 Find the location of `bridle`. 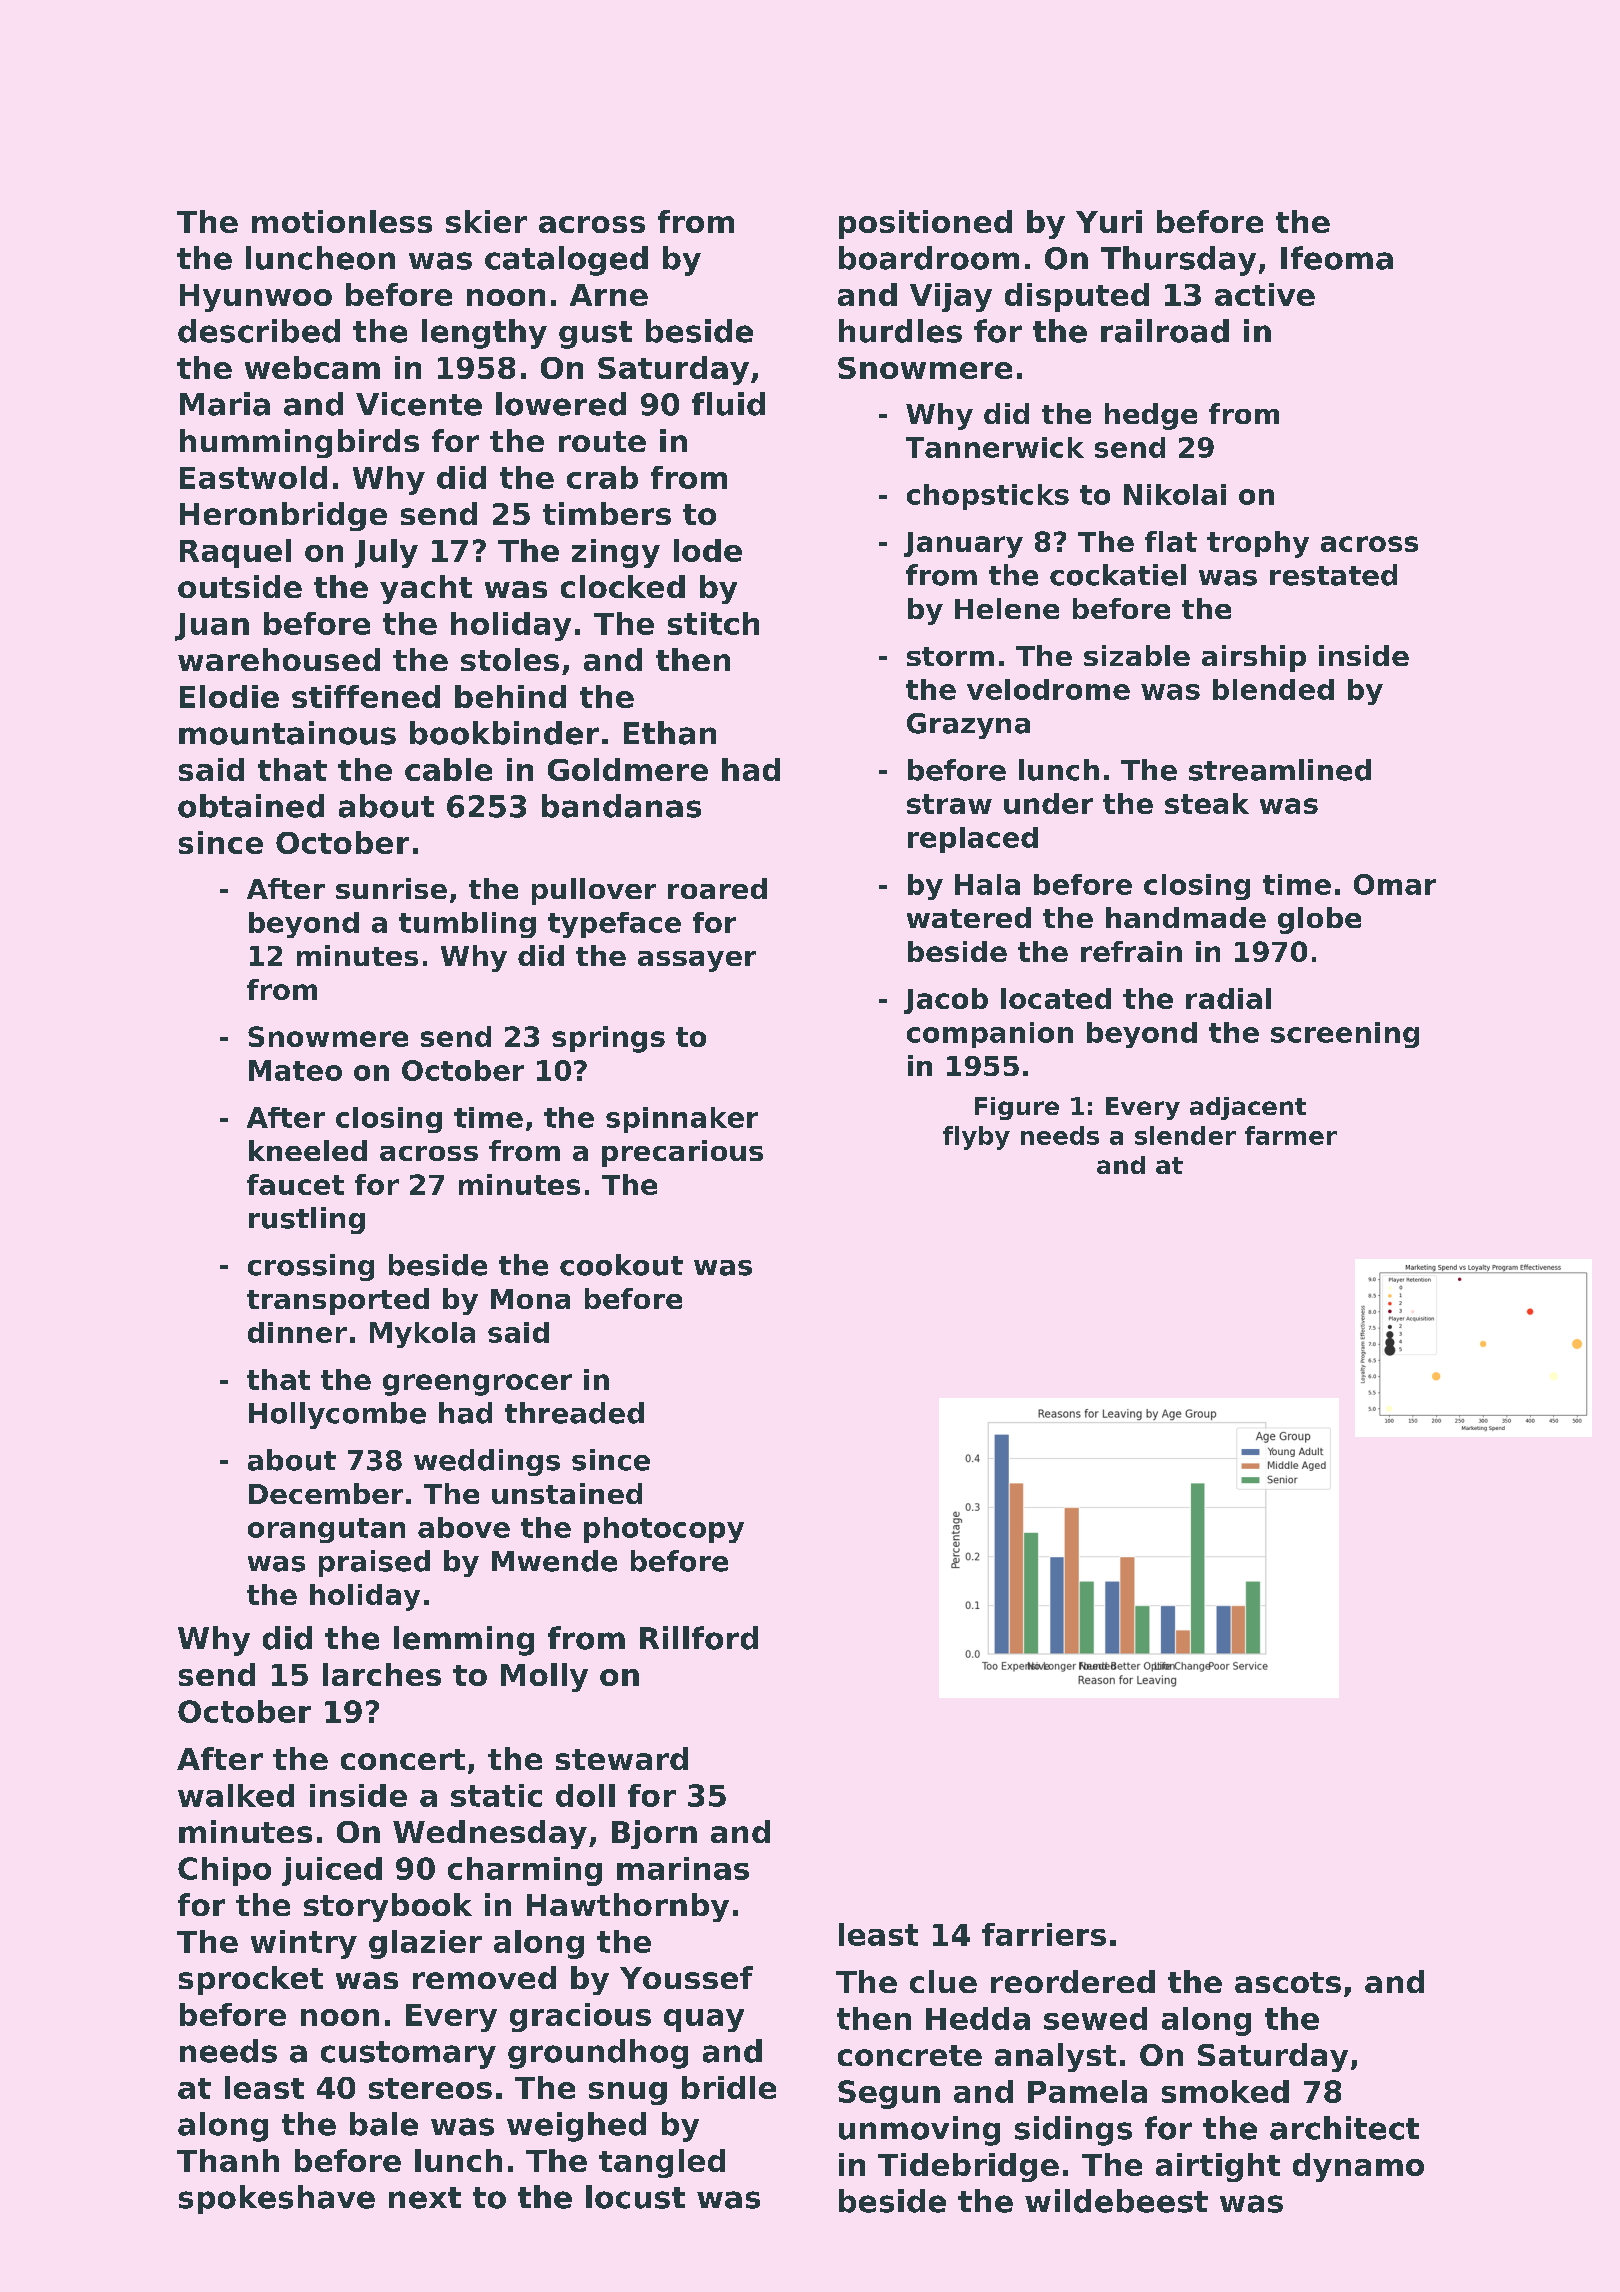

bridle is located at coordinates (729, 2087).
